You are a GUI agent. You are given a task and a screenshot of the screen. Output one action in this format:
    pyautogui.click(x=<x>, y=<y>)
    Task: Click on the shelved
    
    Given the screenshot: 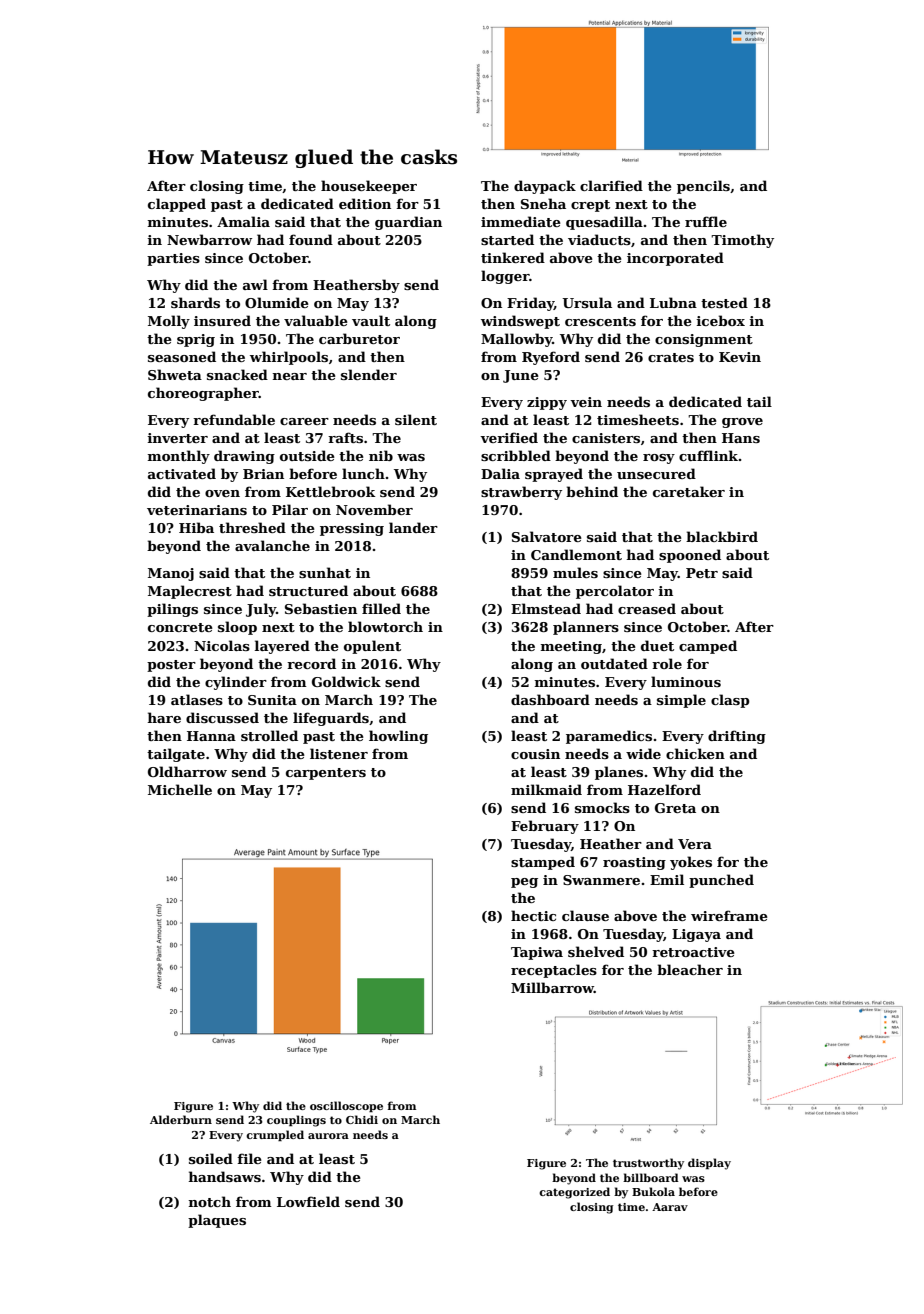 What is the action you would take?
    pyautogui.click(x=596, y=951)
